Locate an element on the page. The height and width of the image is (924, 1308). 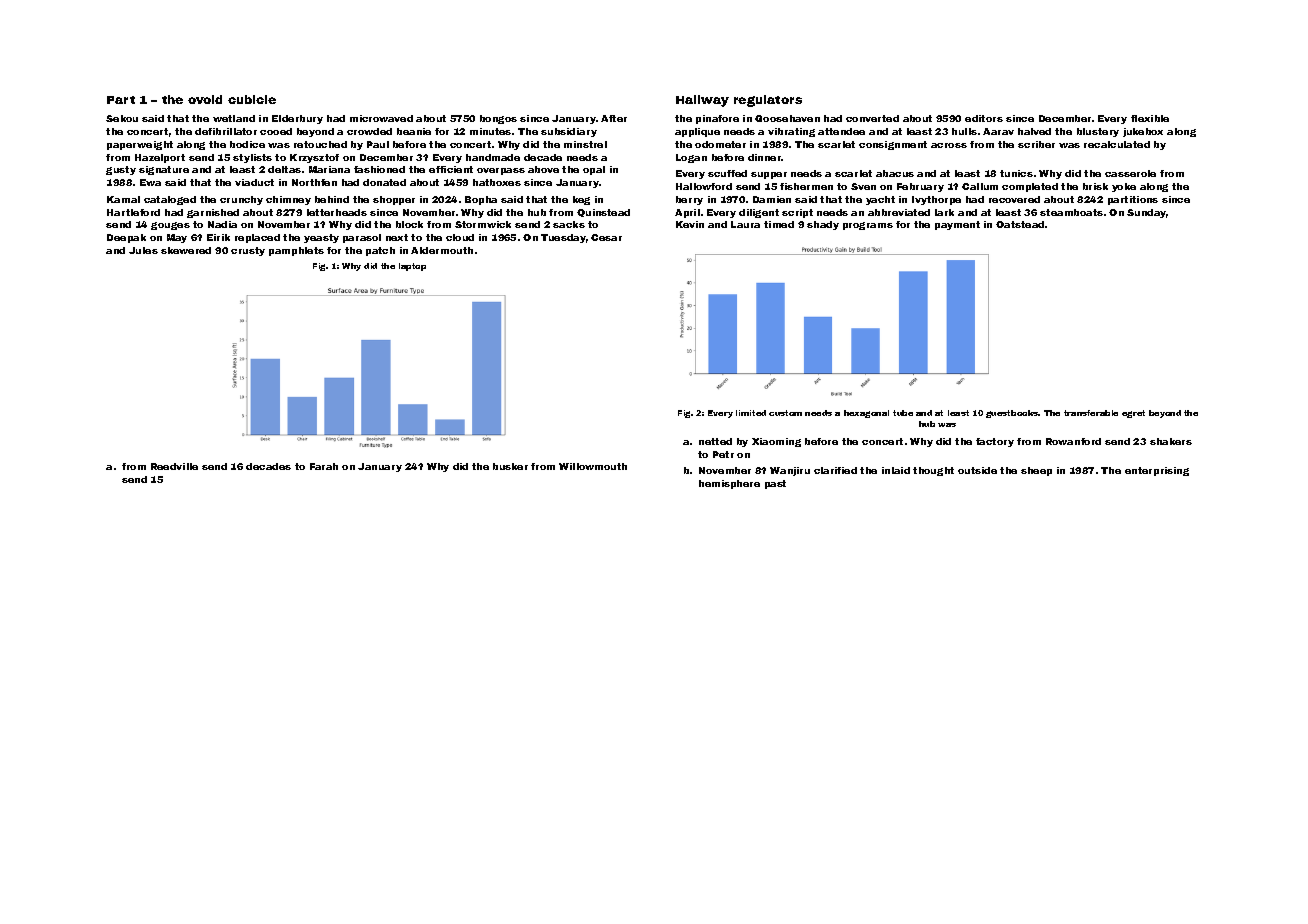
busker is located at coordinates (510, 466).
